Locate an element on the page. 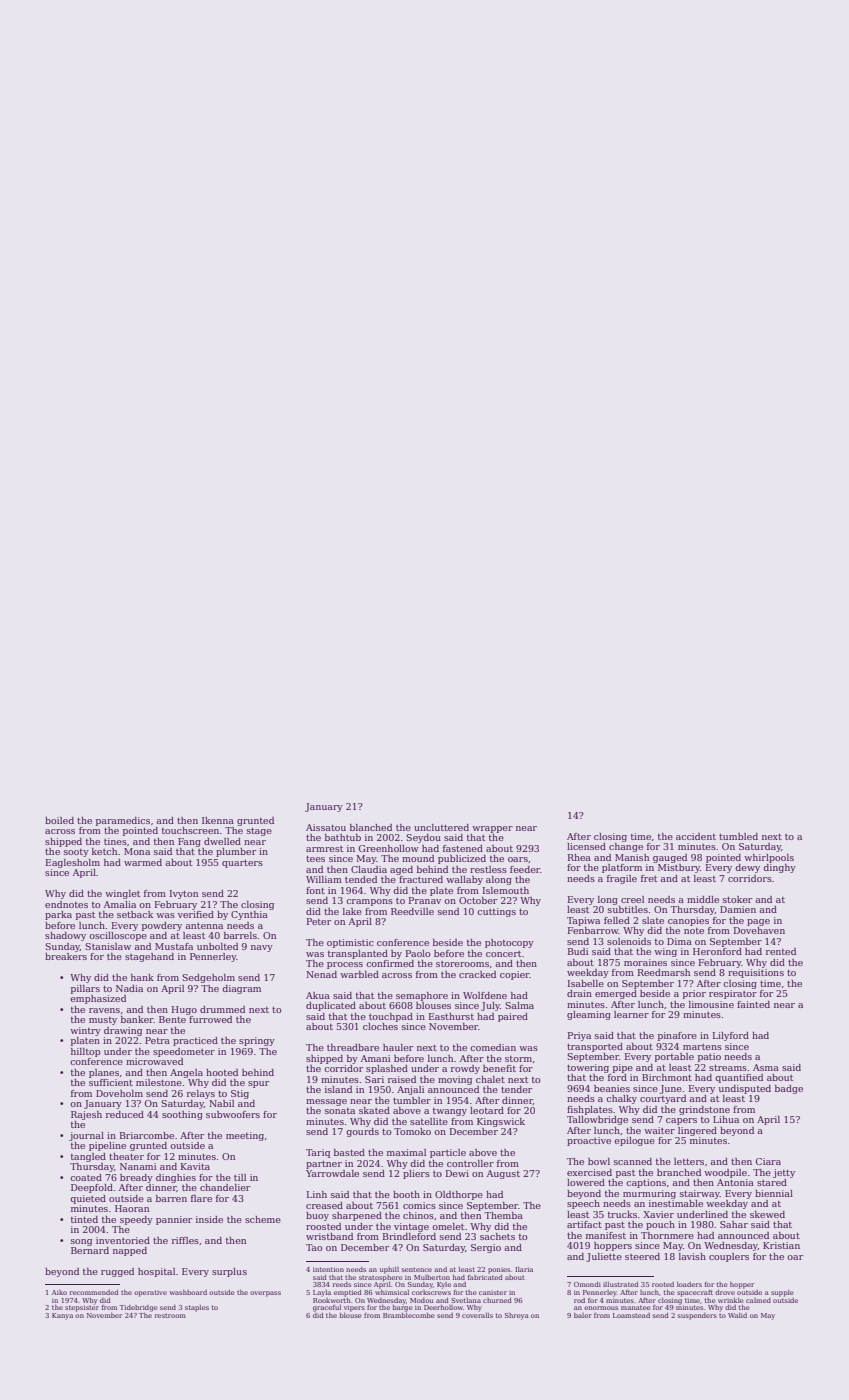  cloches is located at coordinates (380, 1026).
